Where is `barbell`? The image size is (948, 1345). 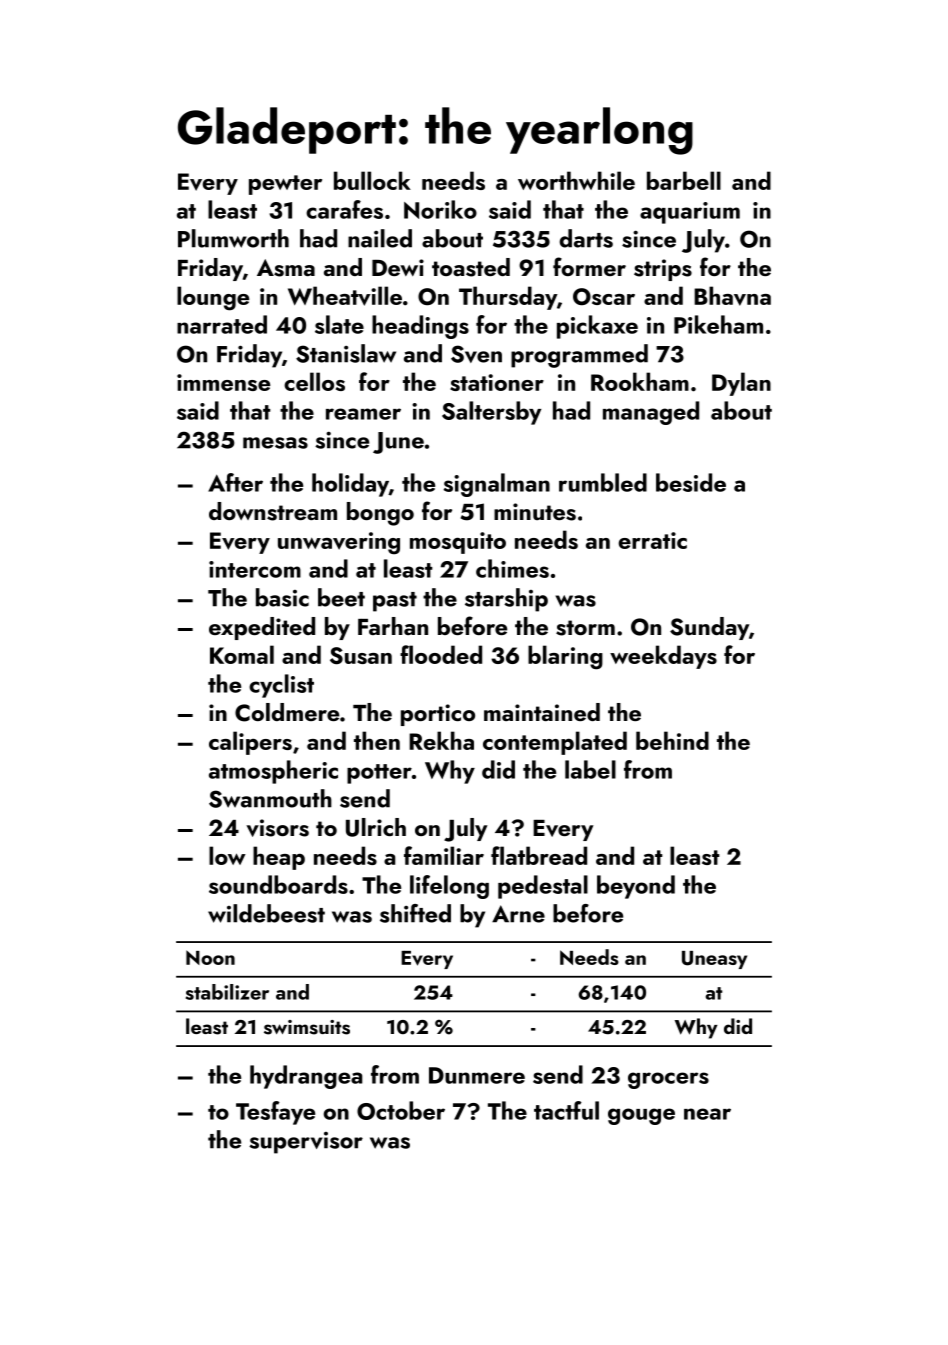 barbell is located at coordinates (684, 180).
